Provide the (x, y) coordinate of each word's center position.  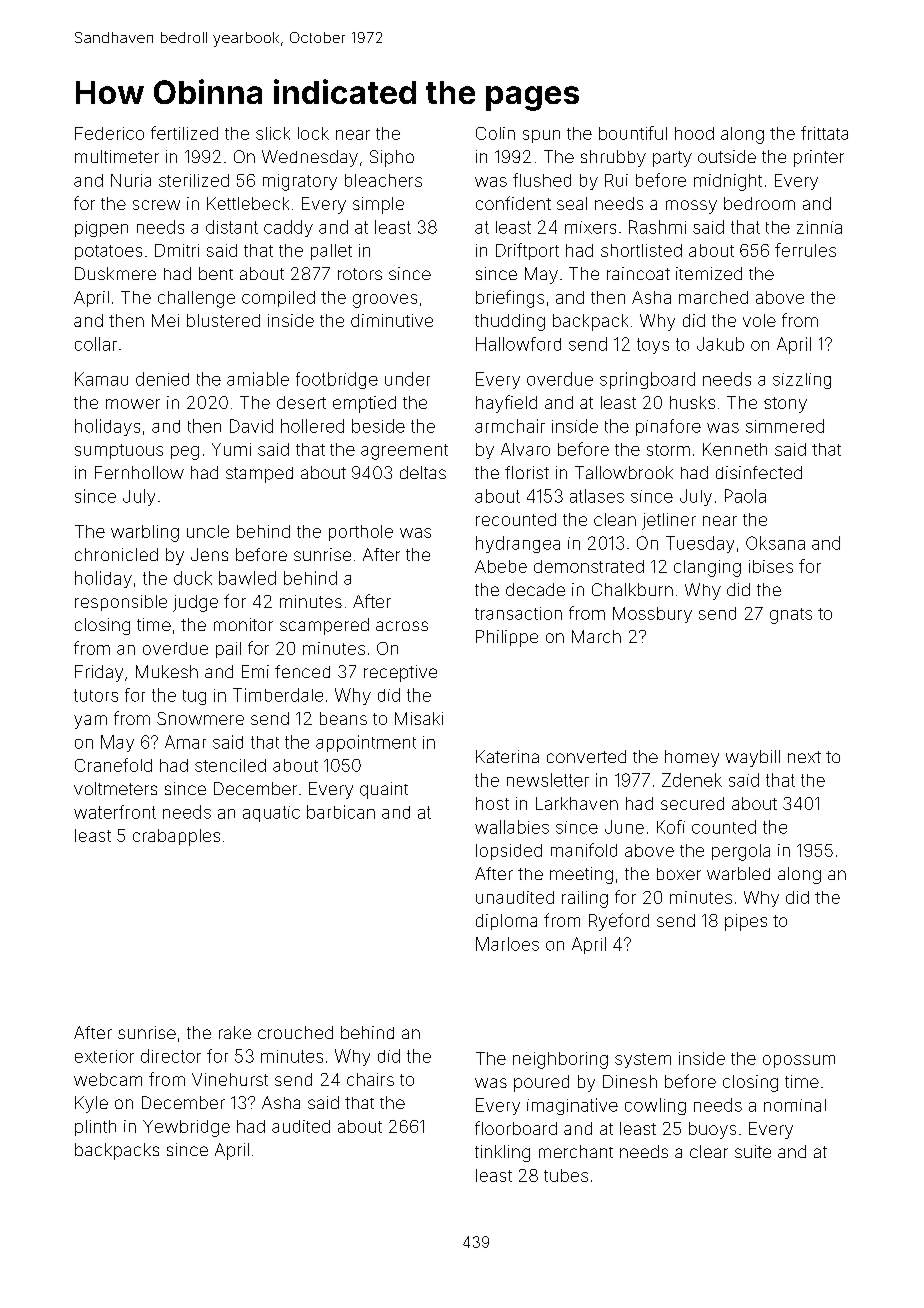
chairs (370, 1079)
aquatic (271, 814)
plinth (95, 1128)
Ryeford (619, 922)
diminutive (392, 320)
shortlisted (641, 250)
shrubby (613, 158)
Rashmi (657, 227)
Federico (109, 133)
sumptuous (119, 451)
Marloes (507, 944)
